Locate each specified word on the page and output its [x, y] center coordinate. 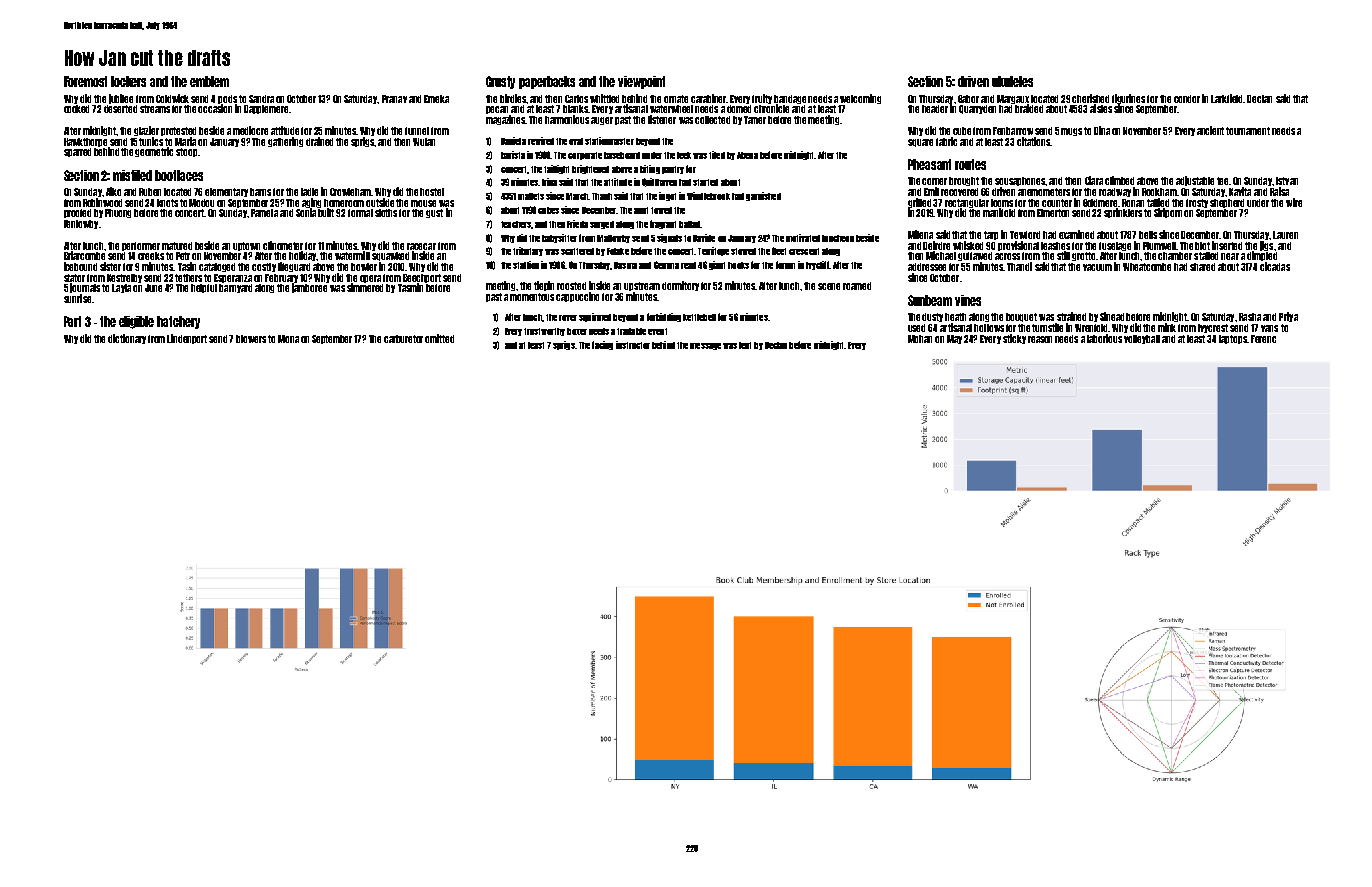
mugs [1071, 132]
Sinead [1112, 316]
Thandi [1019, 266]
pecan [497, 110]
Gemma [666, 265]
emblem [209, 81]
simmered [365, 287]
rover [568, 318]
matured [177, 246]
